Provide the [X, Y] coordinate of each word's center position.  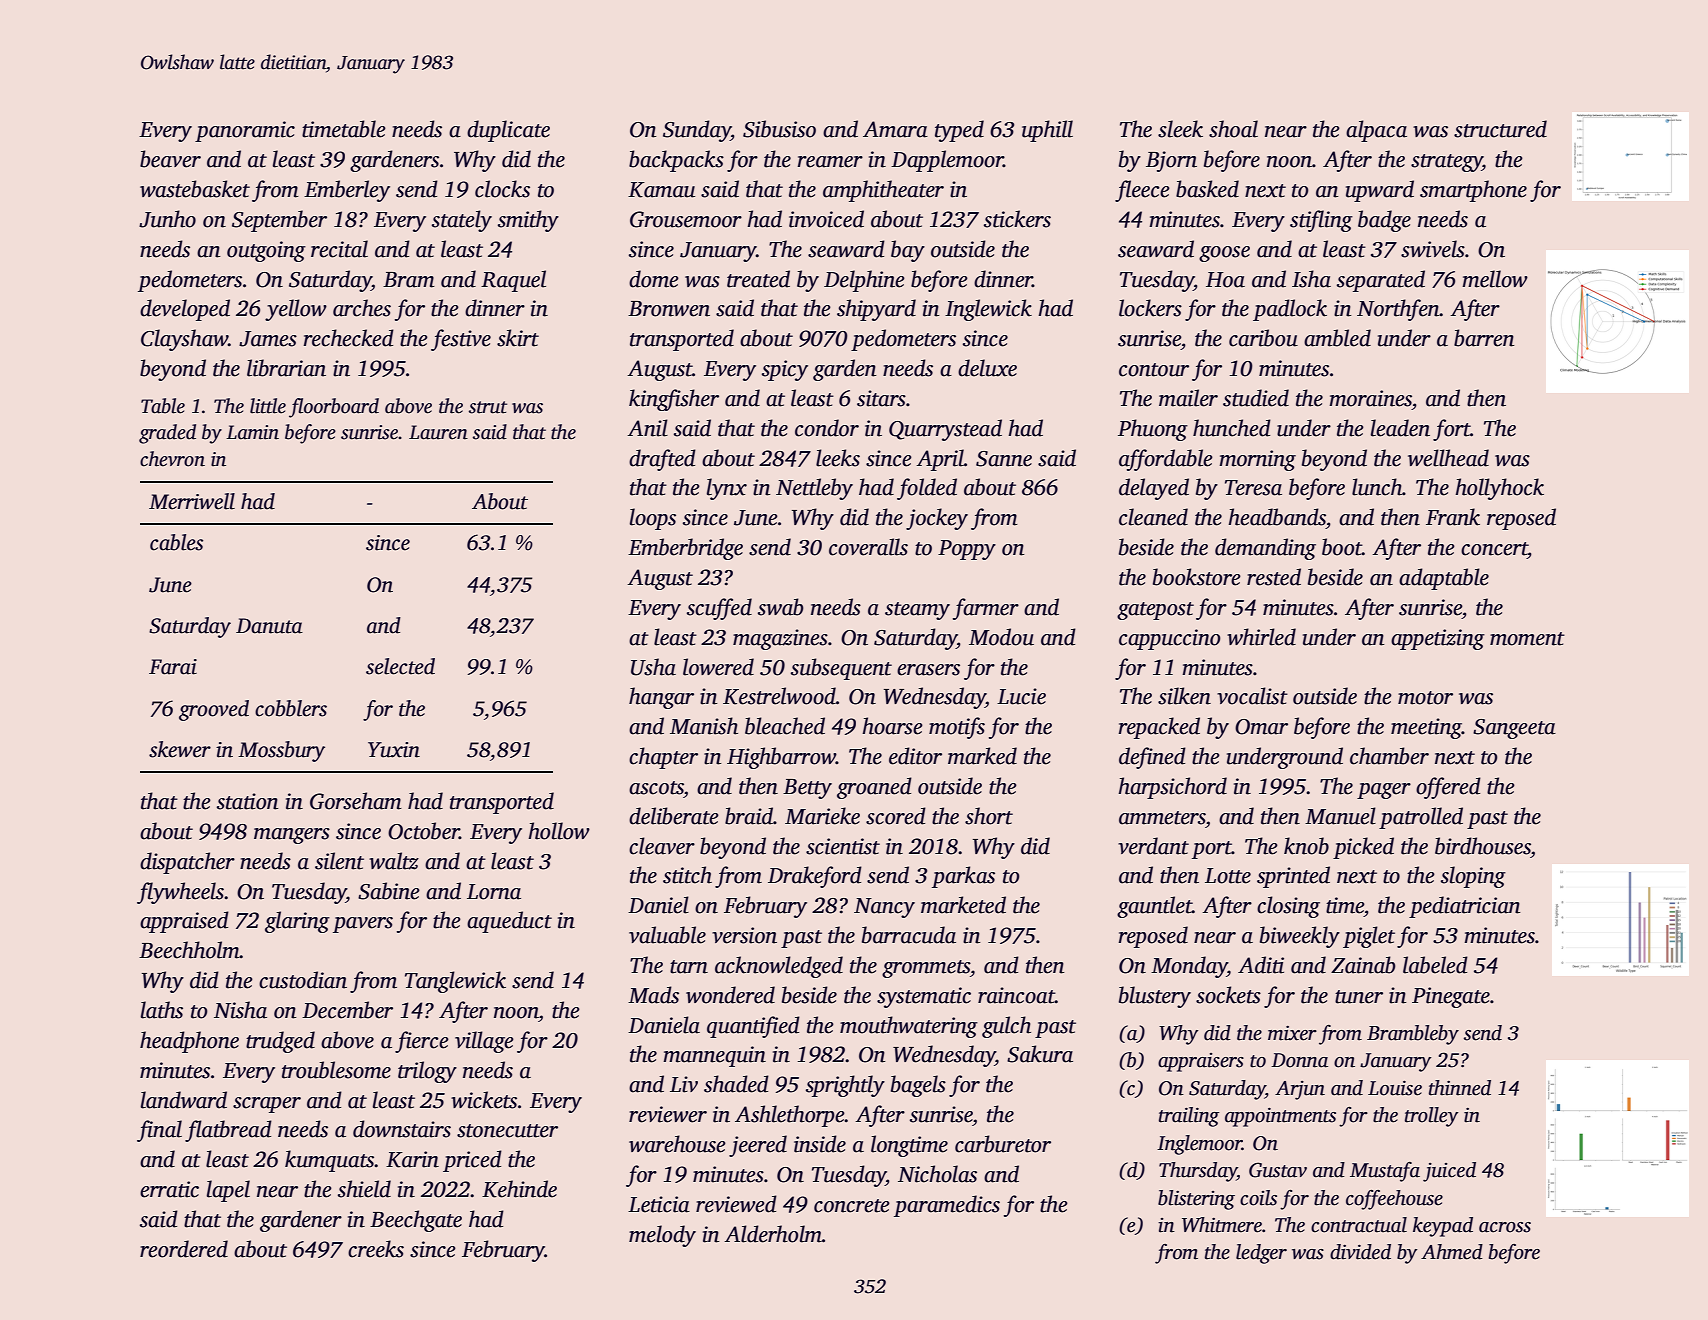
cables [176, 542]
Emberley [347, 191]
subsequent [841, 669]
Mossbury [281, 751]
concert [1494, 549]
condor [827, 428]
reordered [184, 1249]
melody [662, 1236]
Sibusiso [779, 129]
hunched [1232, 428]
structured [1500, 129]
